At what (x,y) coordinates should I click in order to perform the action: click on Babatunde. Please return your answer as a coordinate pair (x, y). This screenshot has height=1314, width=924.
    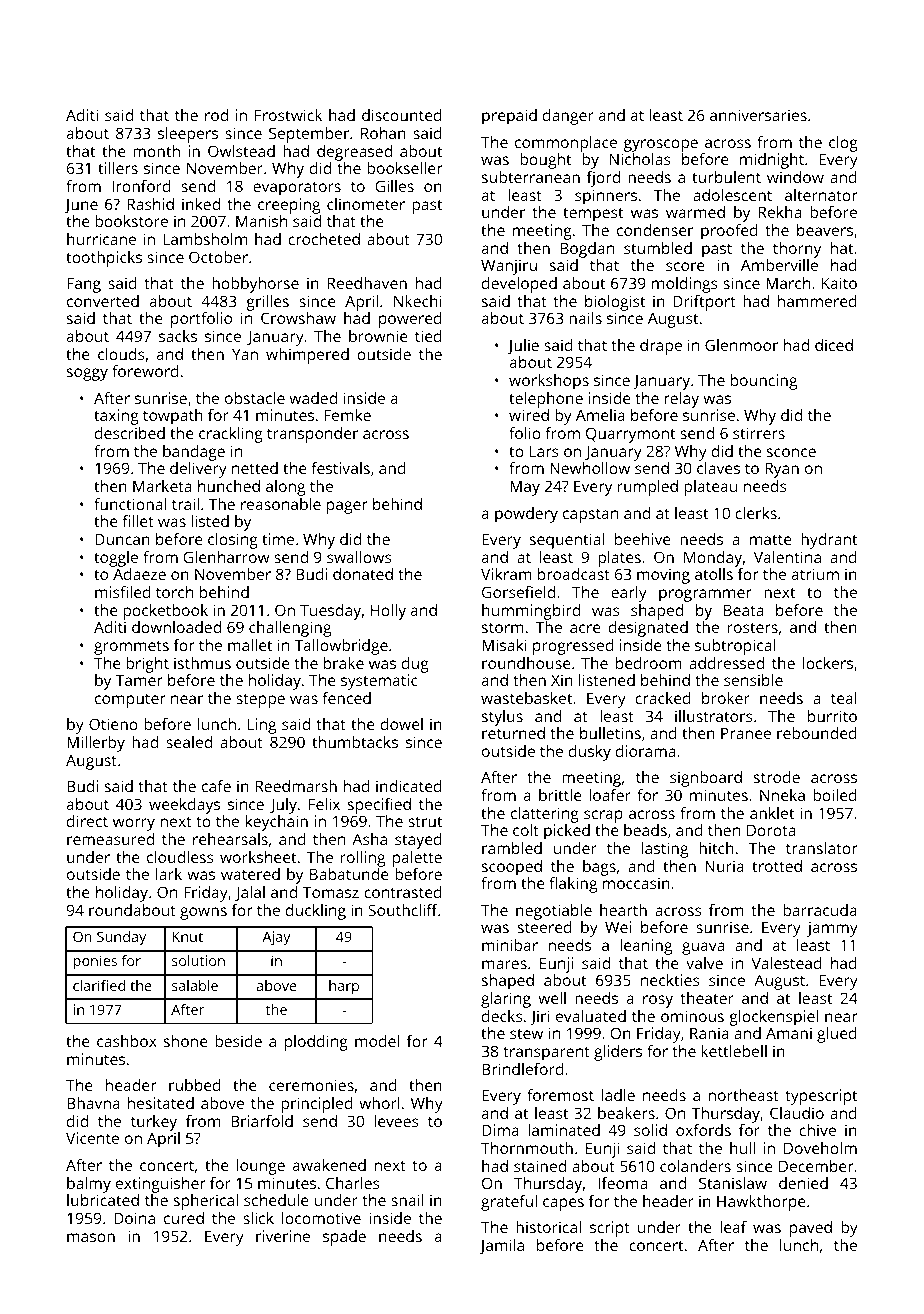
    Looking at the image, I should click on (349, 874).
